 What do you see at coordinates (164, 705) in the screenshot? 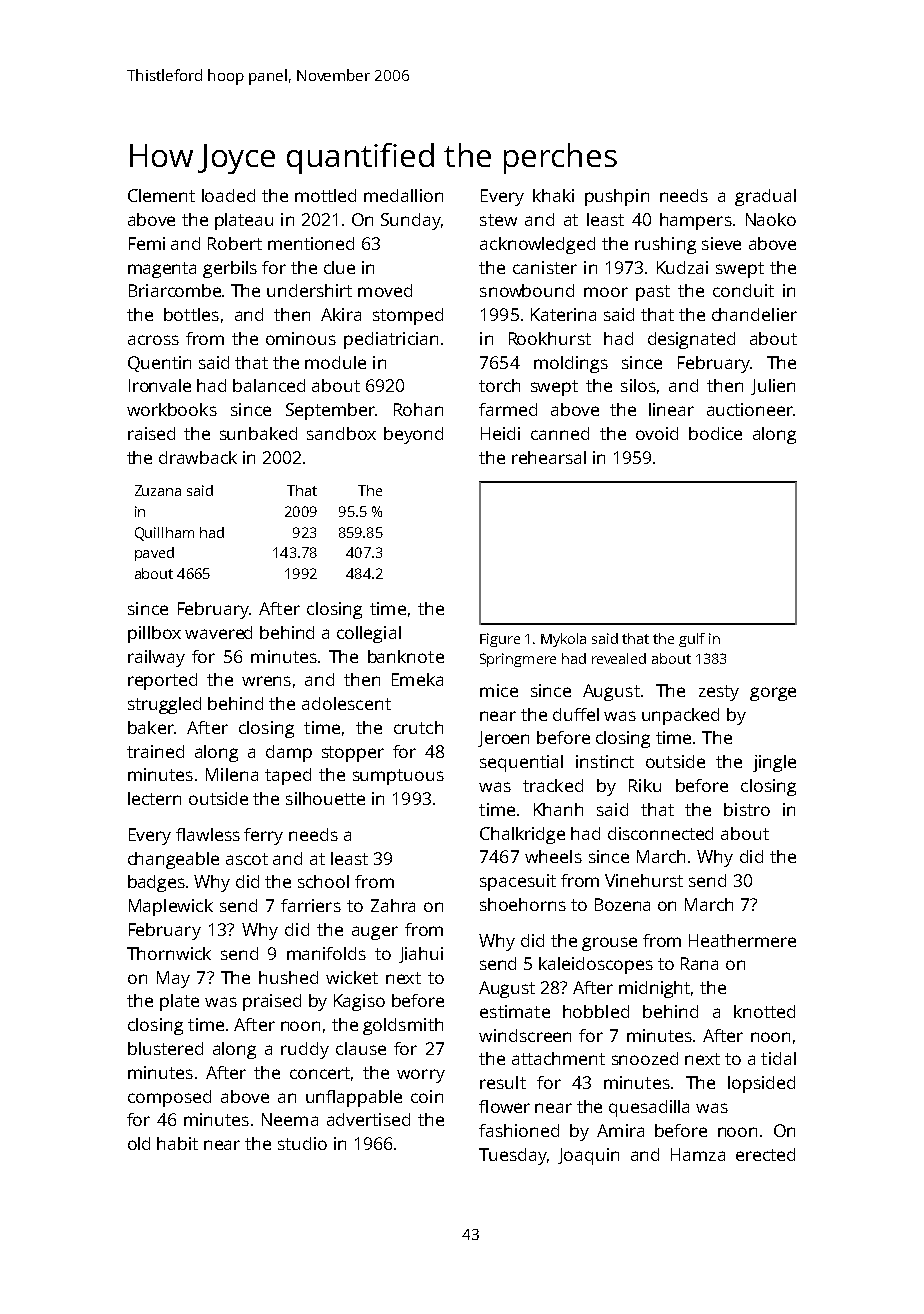
I see `struggled` at bounding box center [164, 705].
